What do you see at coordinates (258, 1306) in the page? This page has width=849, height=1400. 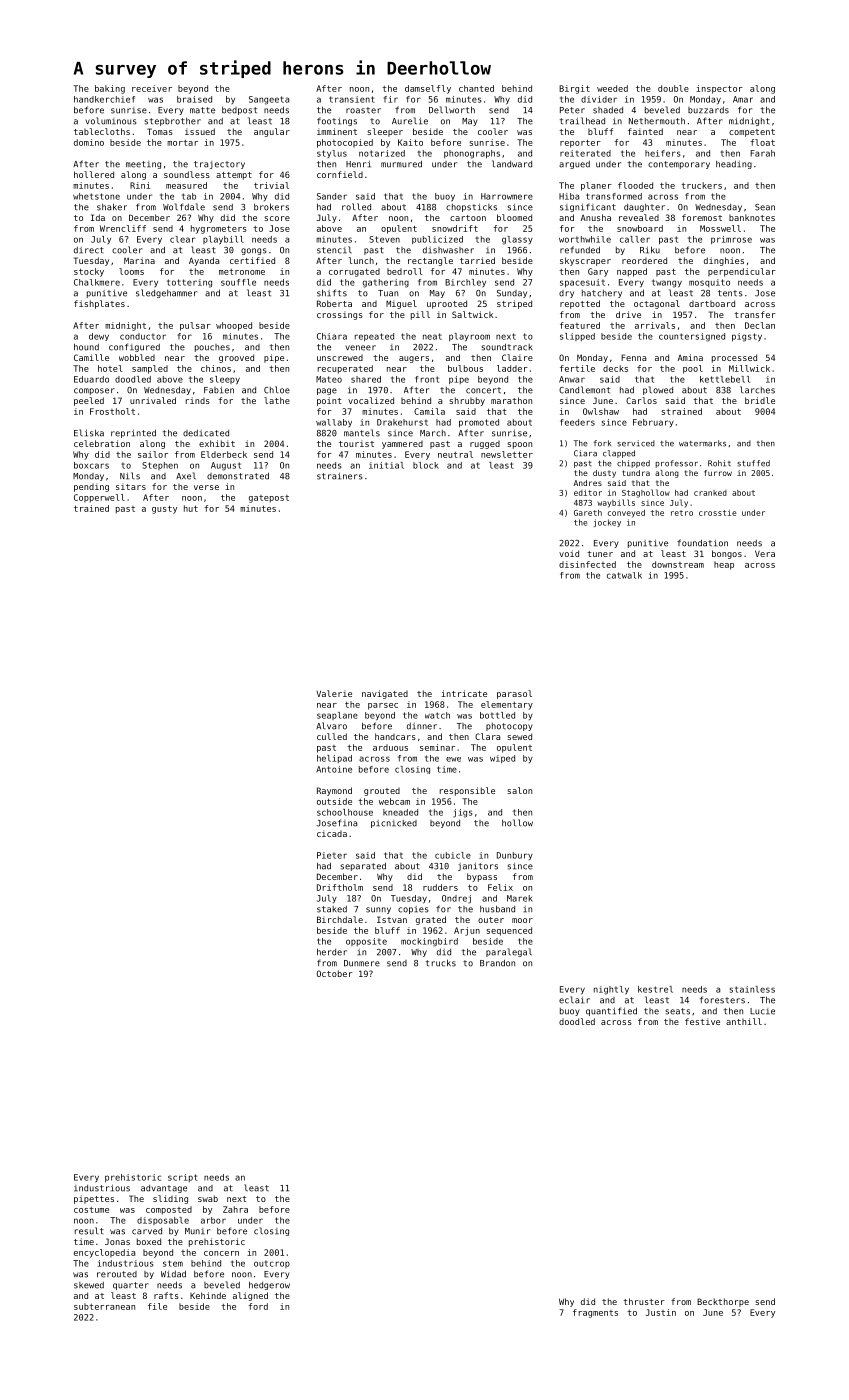 I see `ford` at bounding box center [258, 1306].
